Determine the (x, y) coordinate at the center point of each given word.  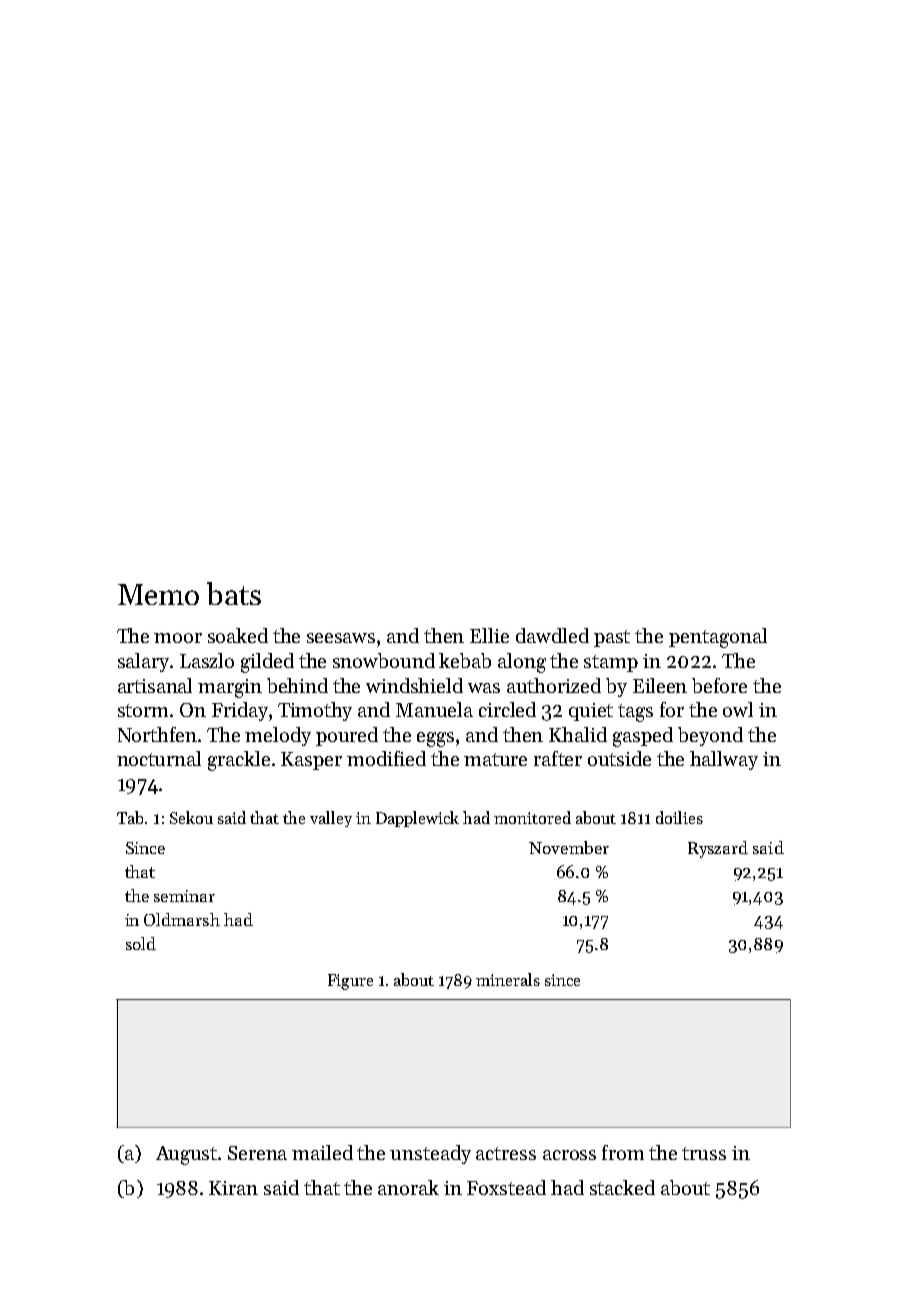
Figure (350, 982)
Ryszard (718, 849)
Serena (257, 1153)
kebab (465, 660)
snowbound (384, 660)
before (719, 685)
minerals (508, 979)
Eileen (660, 685)
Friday (240, 711)
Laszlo (207, 660)
